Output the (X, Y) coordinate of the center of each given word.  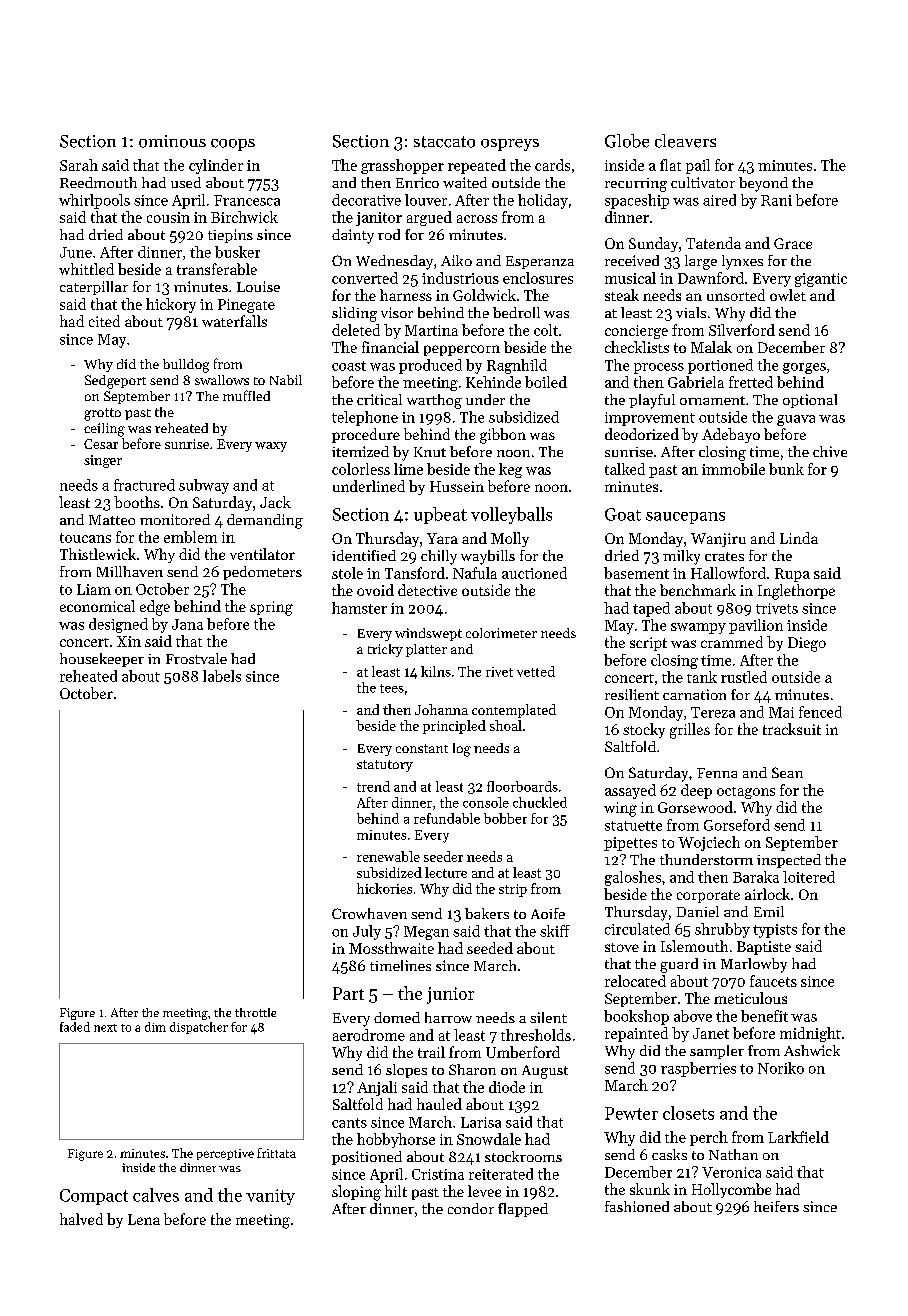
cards (552, 165)
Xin (129, 641)
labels (222, 676)
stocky (644, 730)
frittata (276, 1153)
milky (681, 557)
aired (719, 200)
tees (392, 688)
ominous (172, 141)
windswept (428, 634)
